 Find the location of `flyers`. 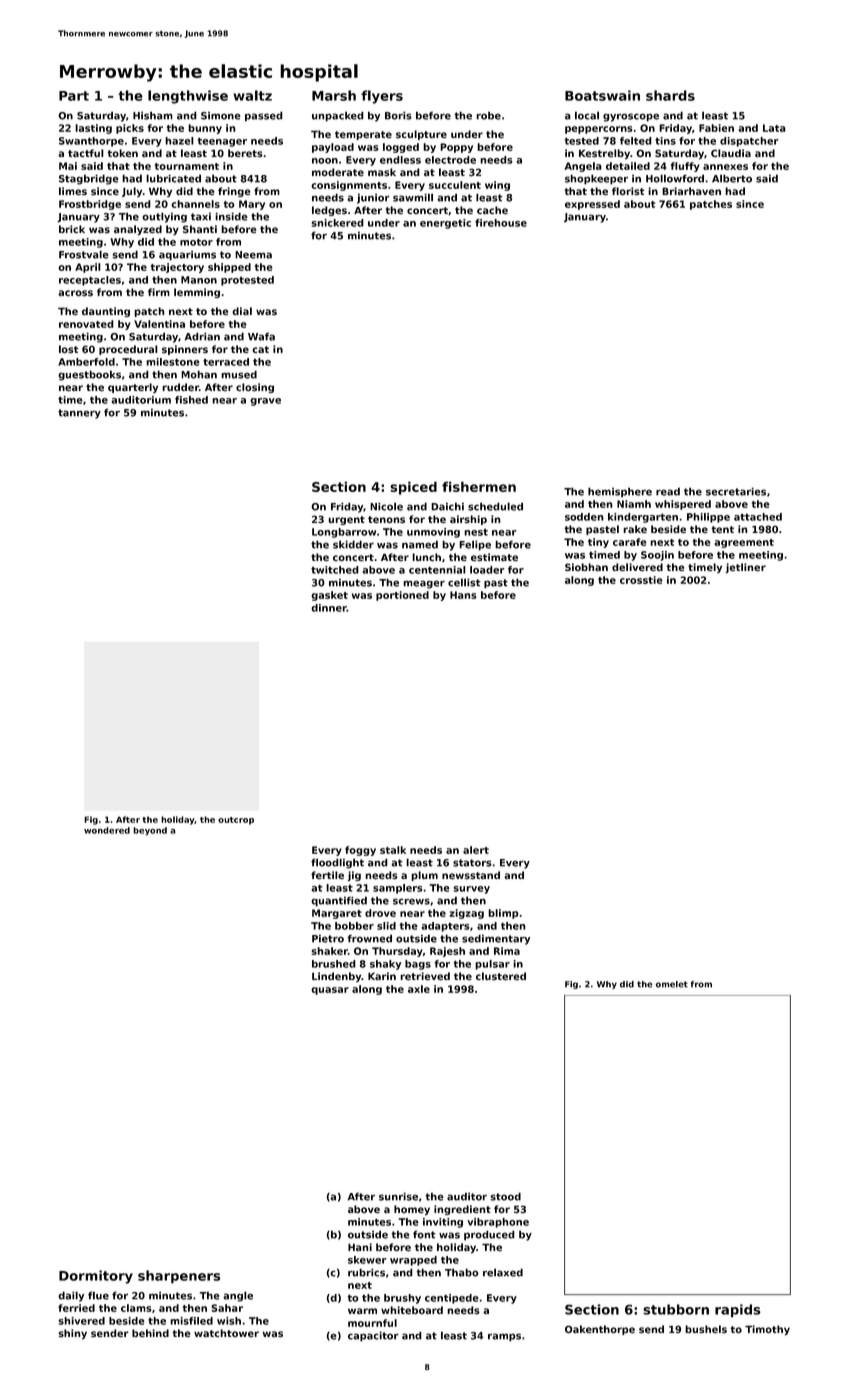

flyers is located at coordinates (382, 97).
